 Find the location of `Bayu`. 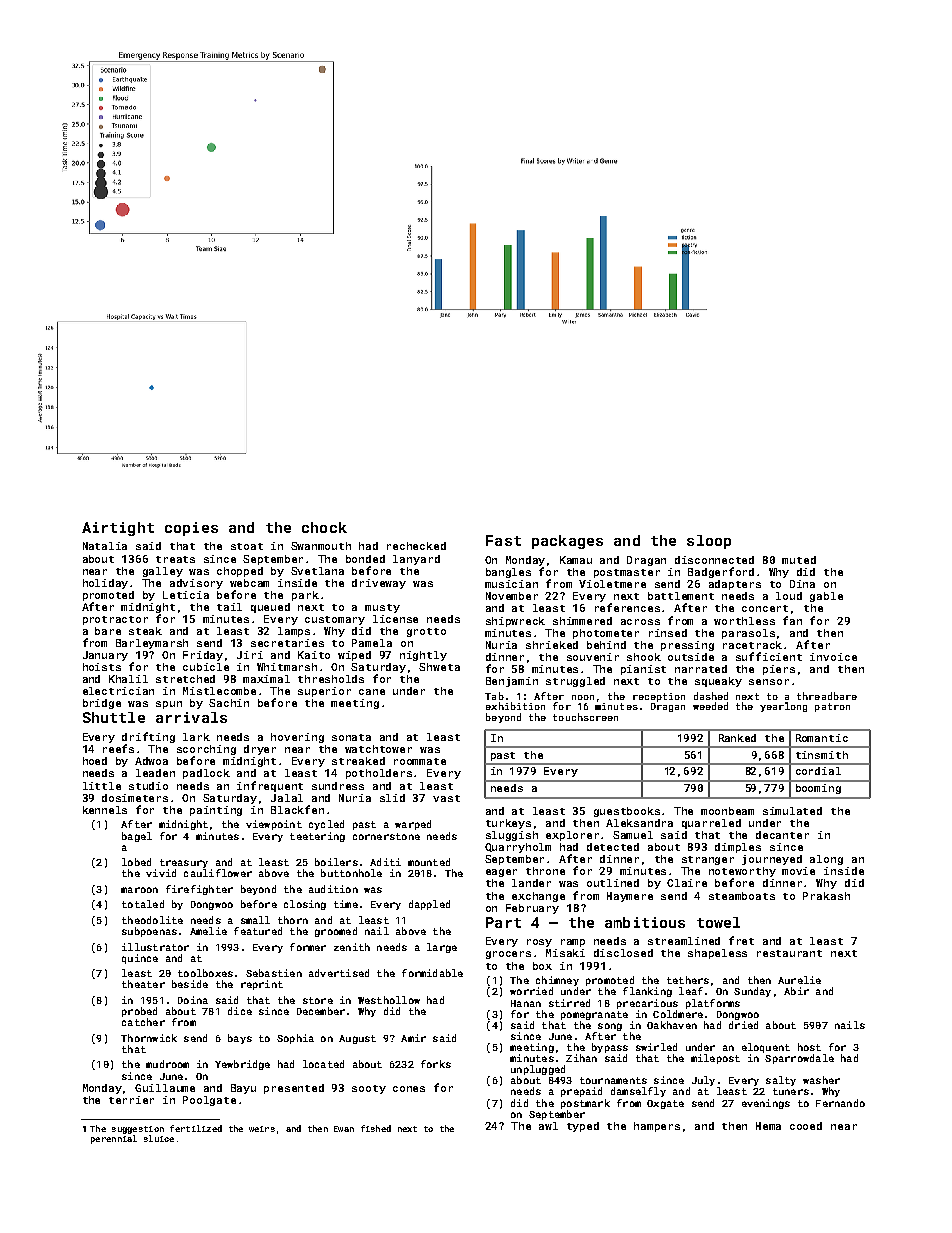

Bayu is located at coordinates (243, 1089).
